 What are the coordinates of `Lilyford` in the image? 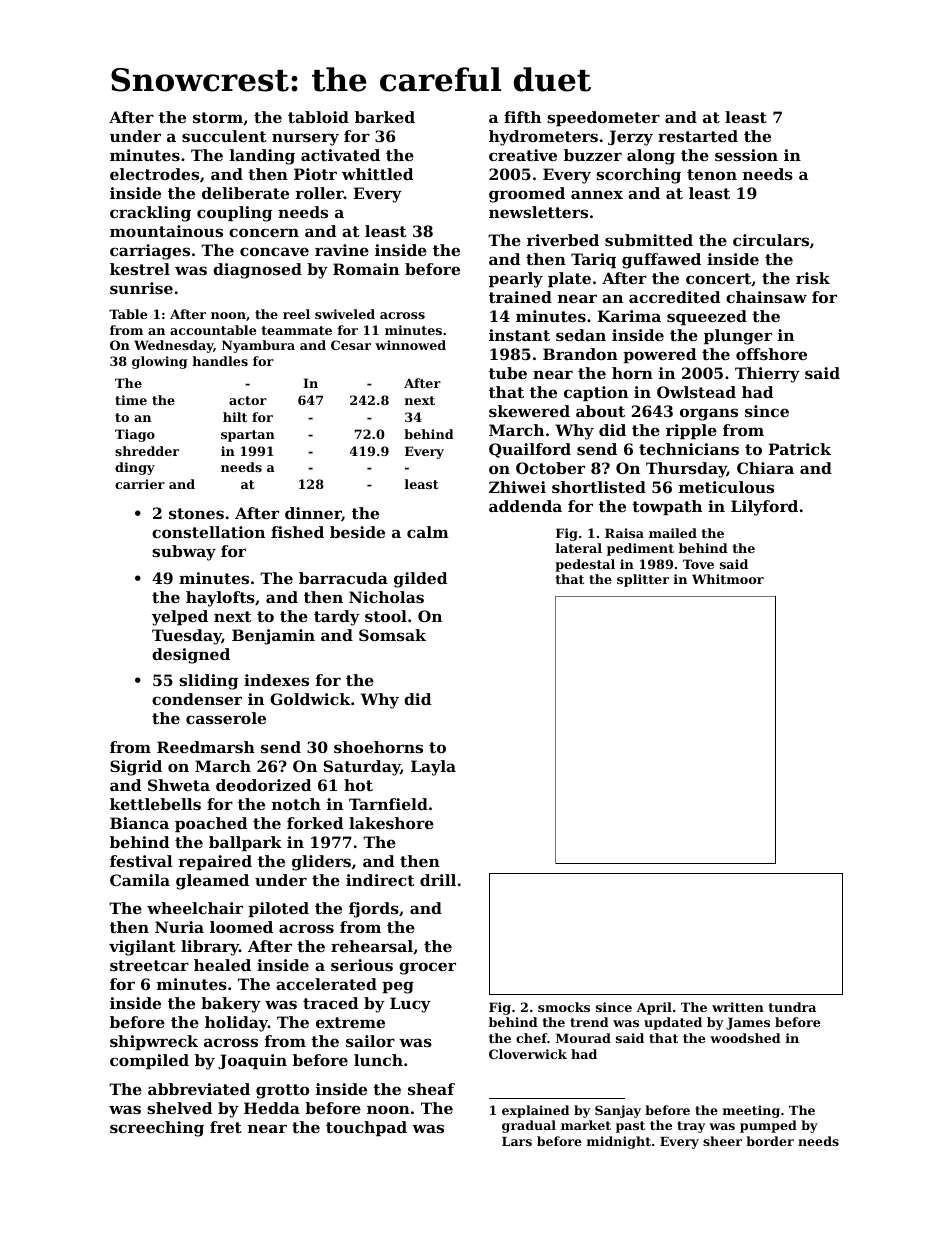 It's located at (764, 508).
